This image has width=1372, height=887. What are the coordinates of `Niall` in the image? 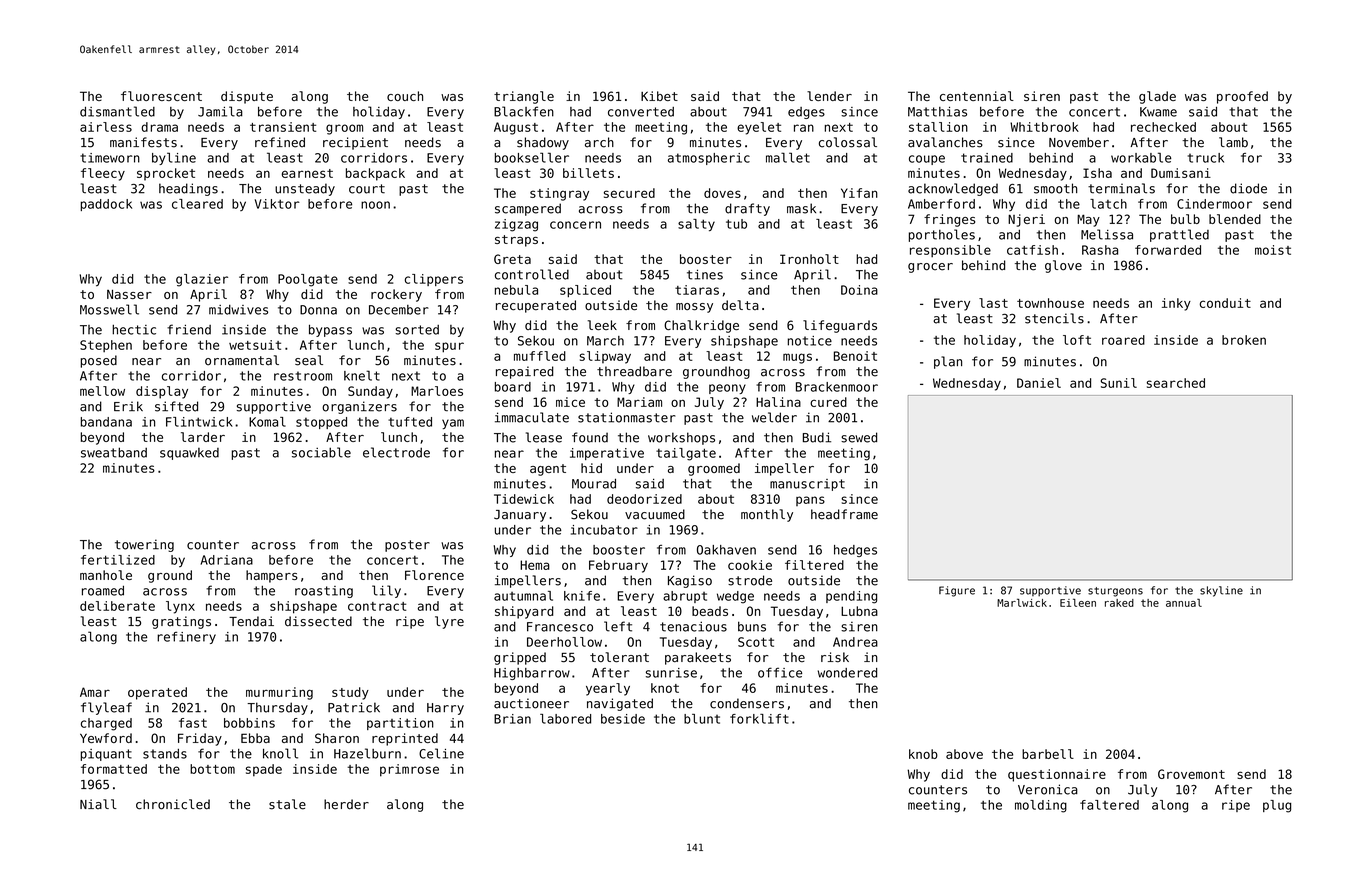 It's located at (98, 804).
